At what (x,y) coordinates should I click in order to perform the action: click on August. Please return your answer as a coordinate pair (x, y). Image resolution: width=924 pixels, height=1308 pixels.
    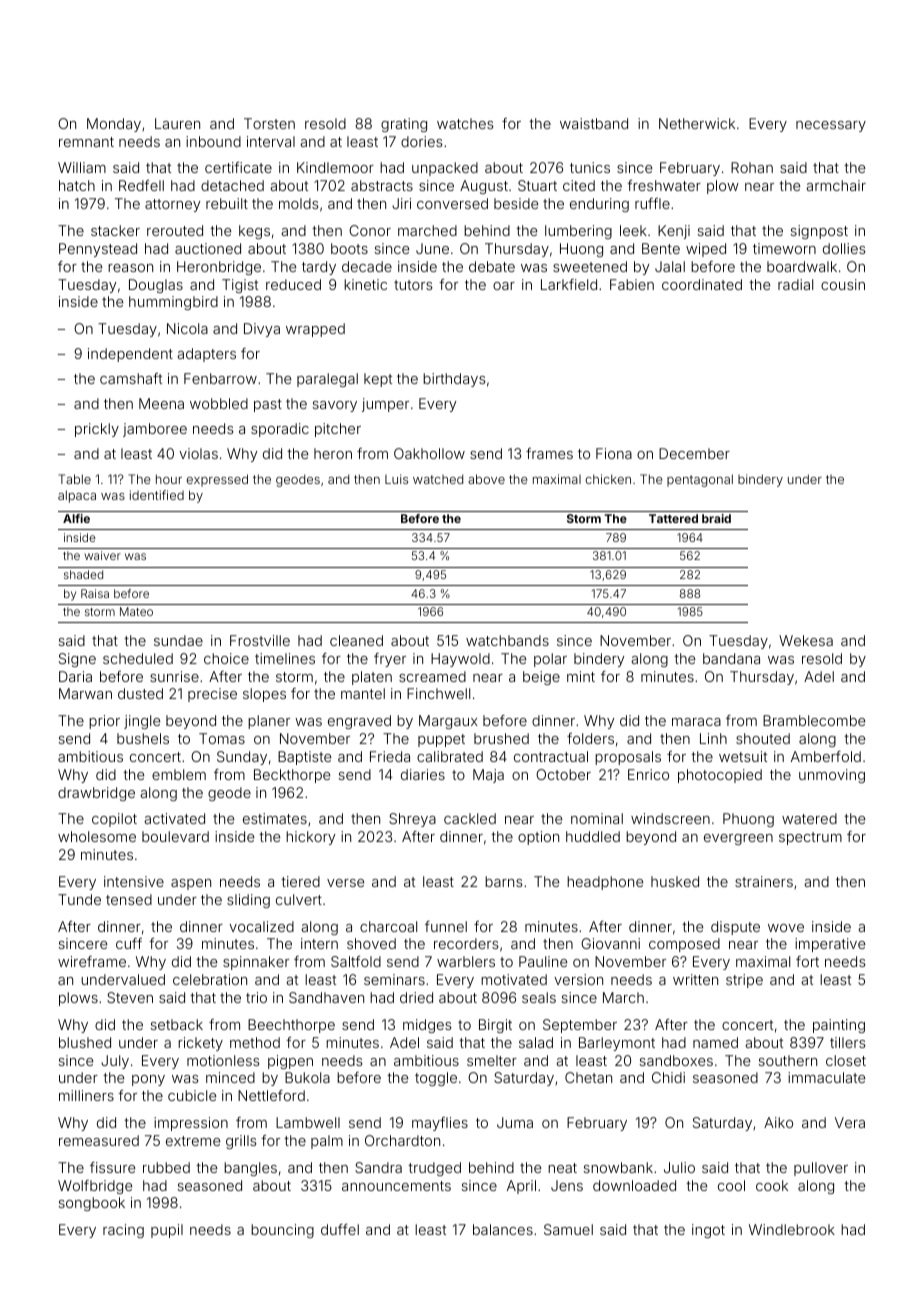
    Looking at the image, I should click on (484, 187).
